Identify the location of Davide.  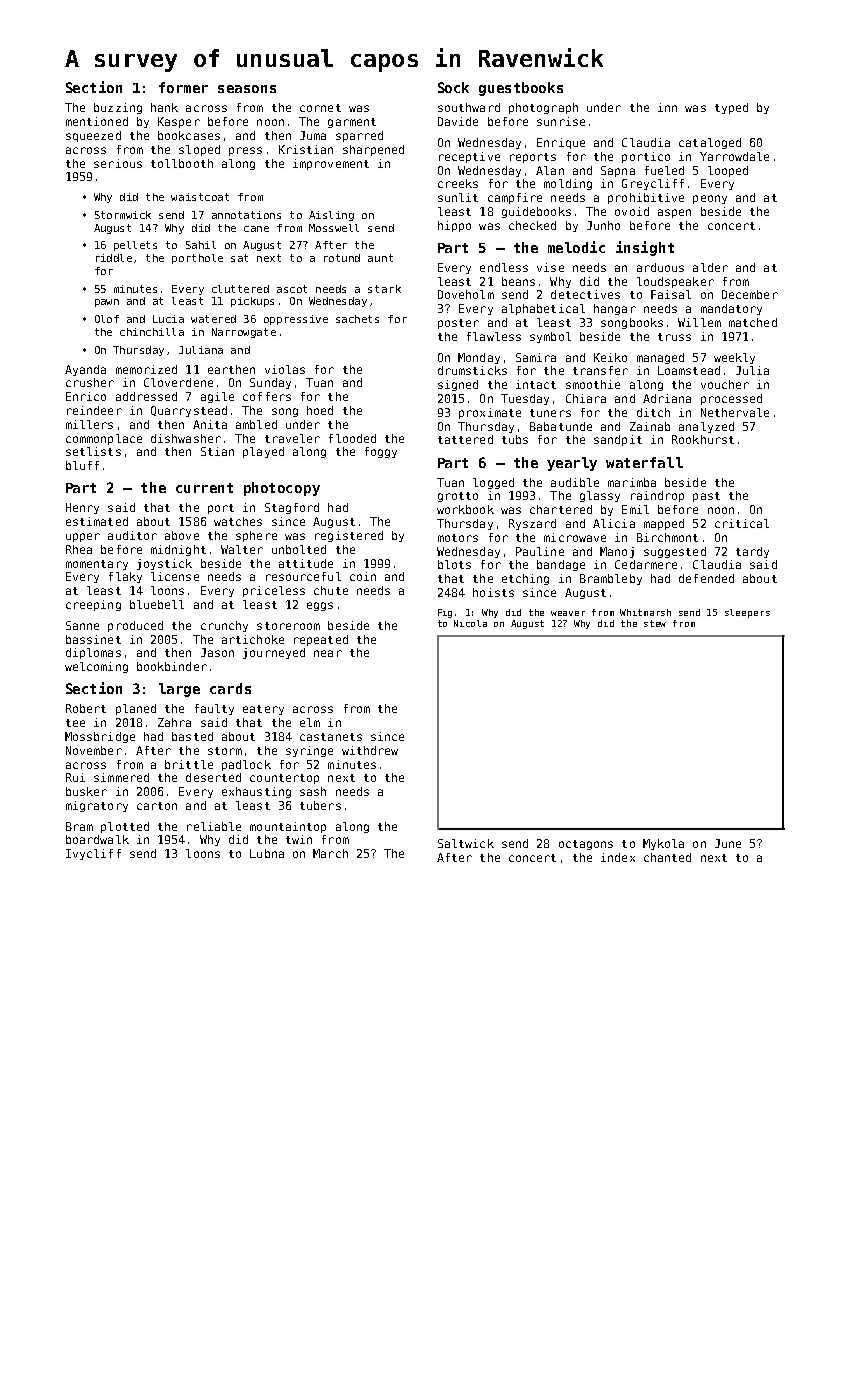
(458, 121).
